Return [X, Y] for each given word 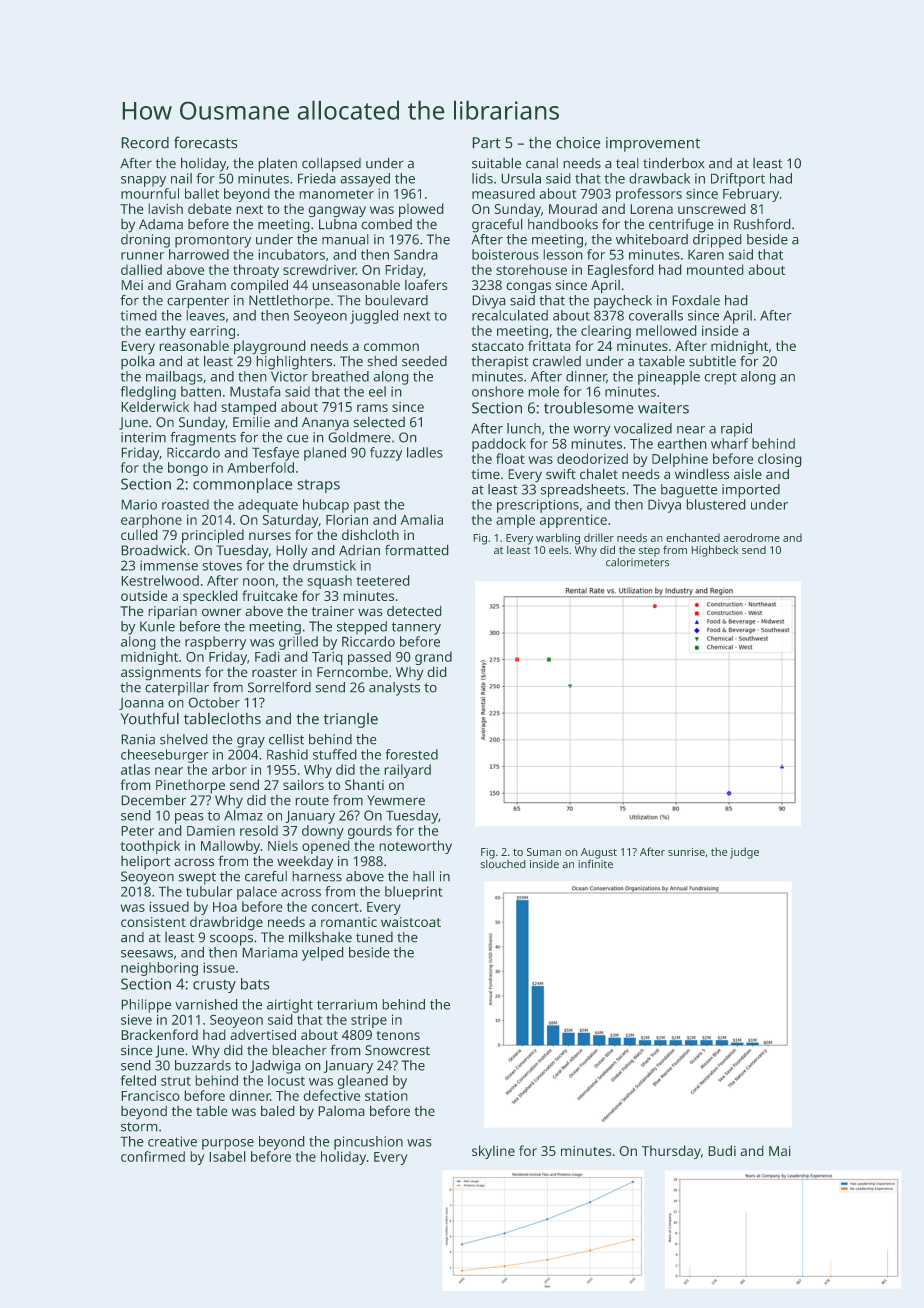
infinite [595, 864]
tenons [398, 1035]
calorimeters [637, 562]
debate [210, 208]
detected [414, 611]
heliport [146, 862]
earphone [151, 521]
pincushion [368, 1143]
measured [503, 193]
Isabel [227, 1156]
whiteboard [652, 239]
